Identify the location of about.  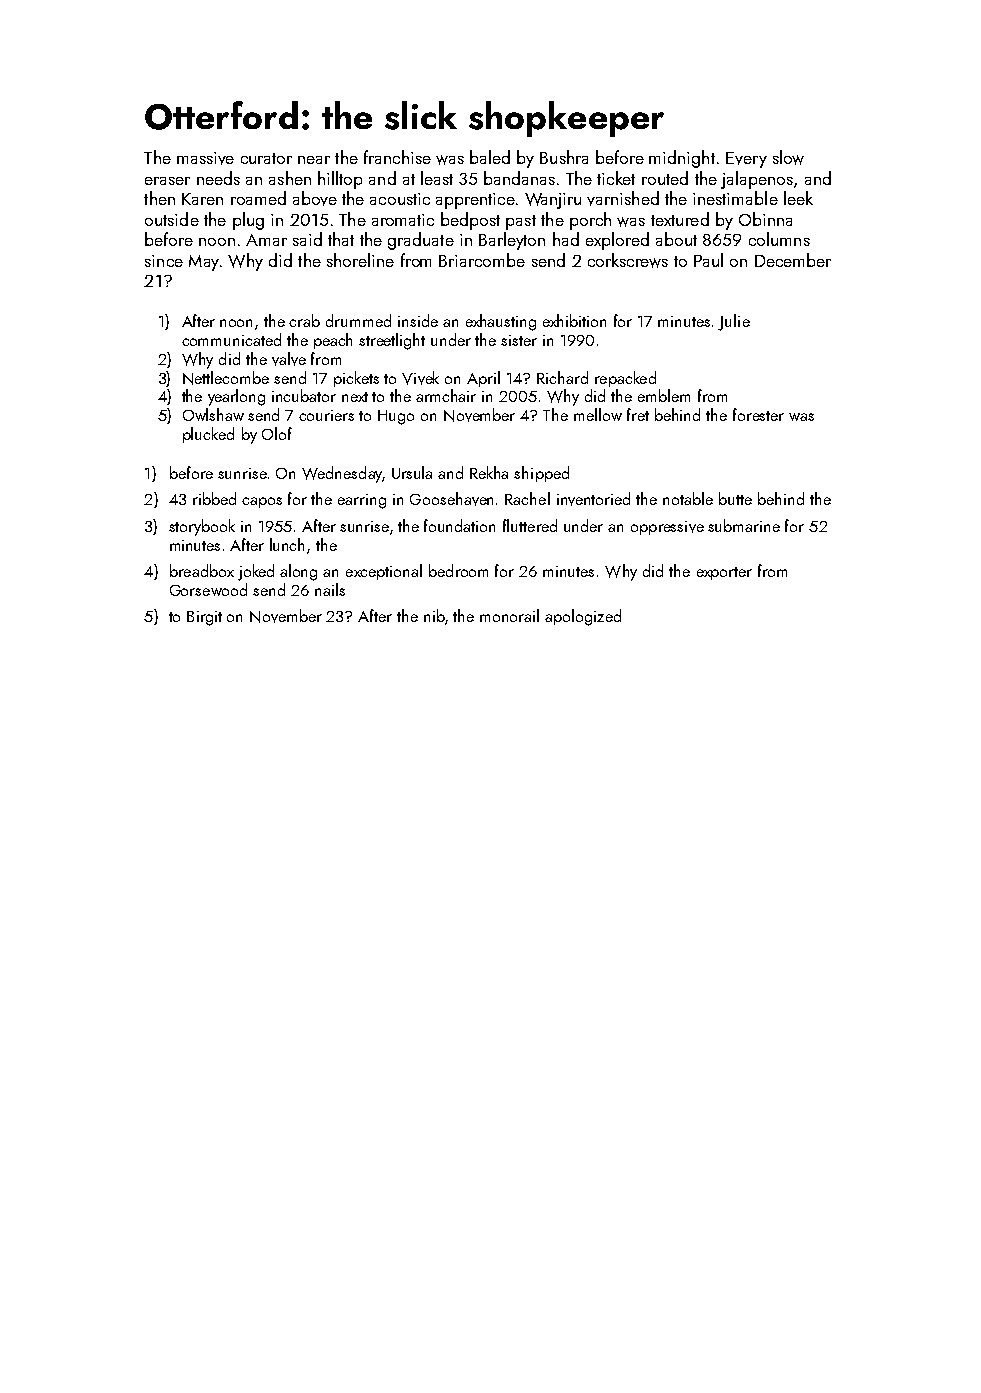
(676, 239).
